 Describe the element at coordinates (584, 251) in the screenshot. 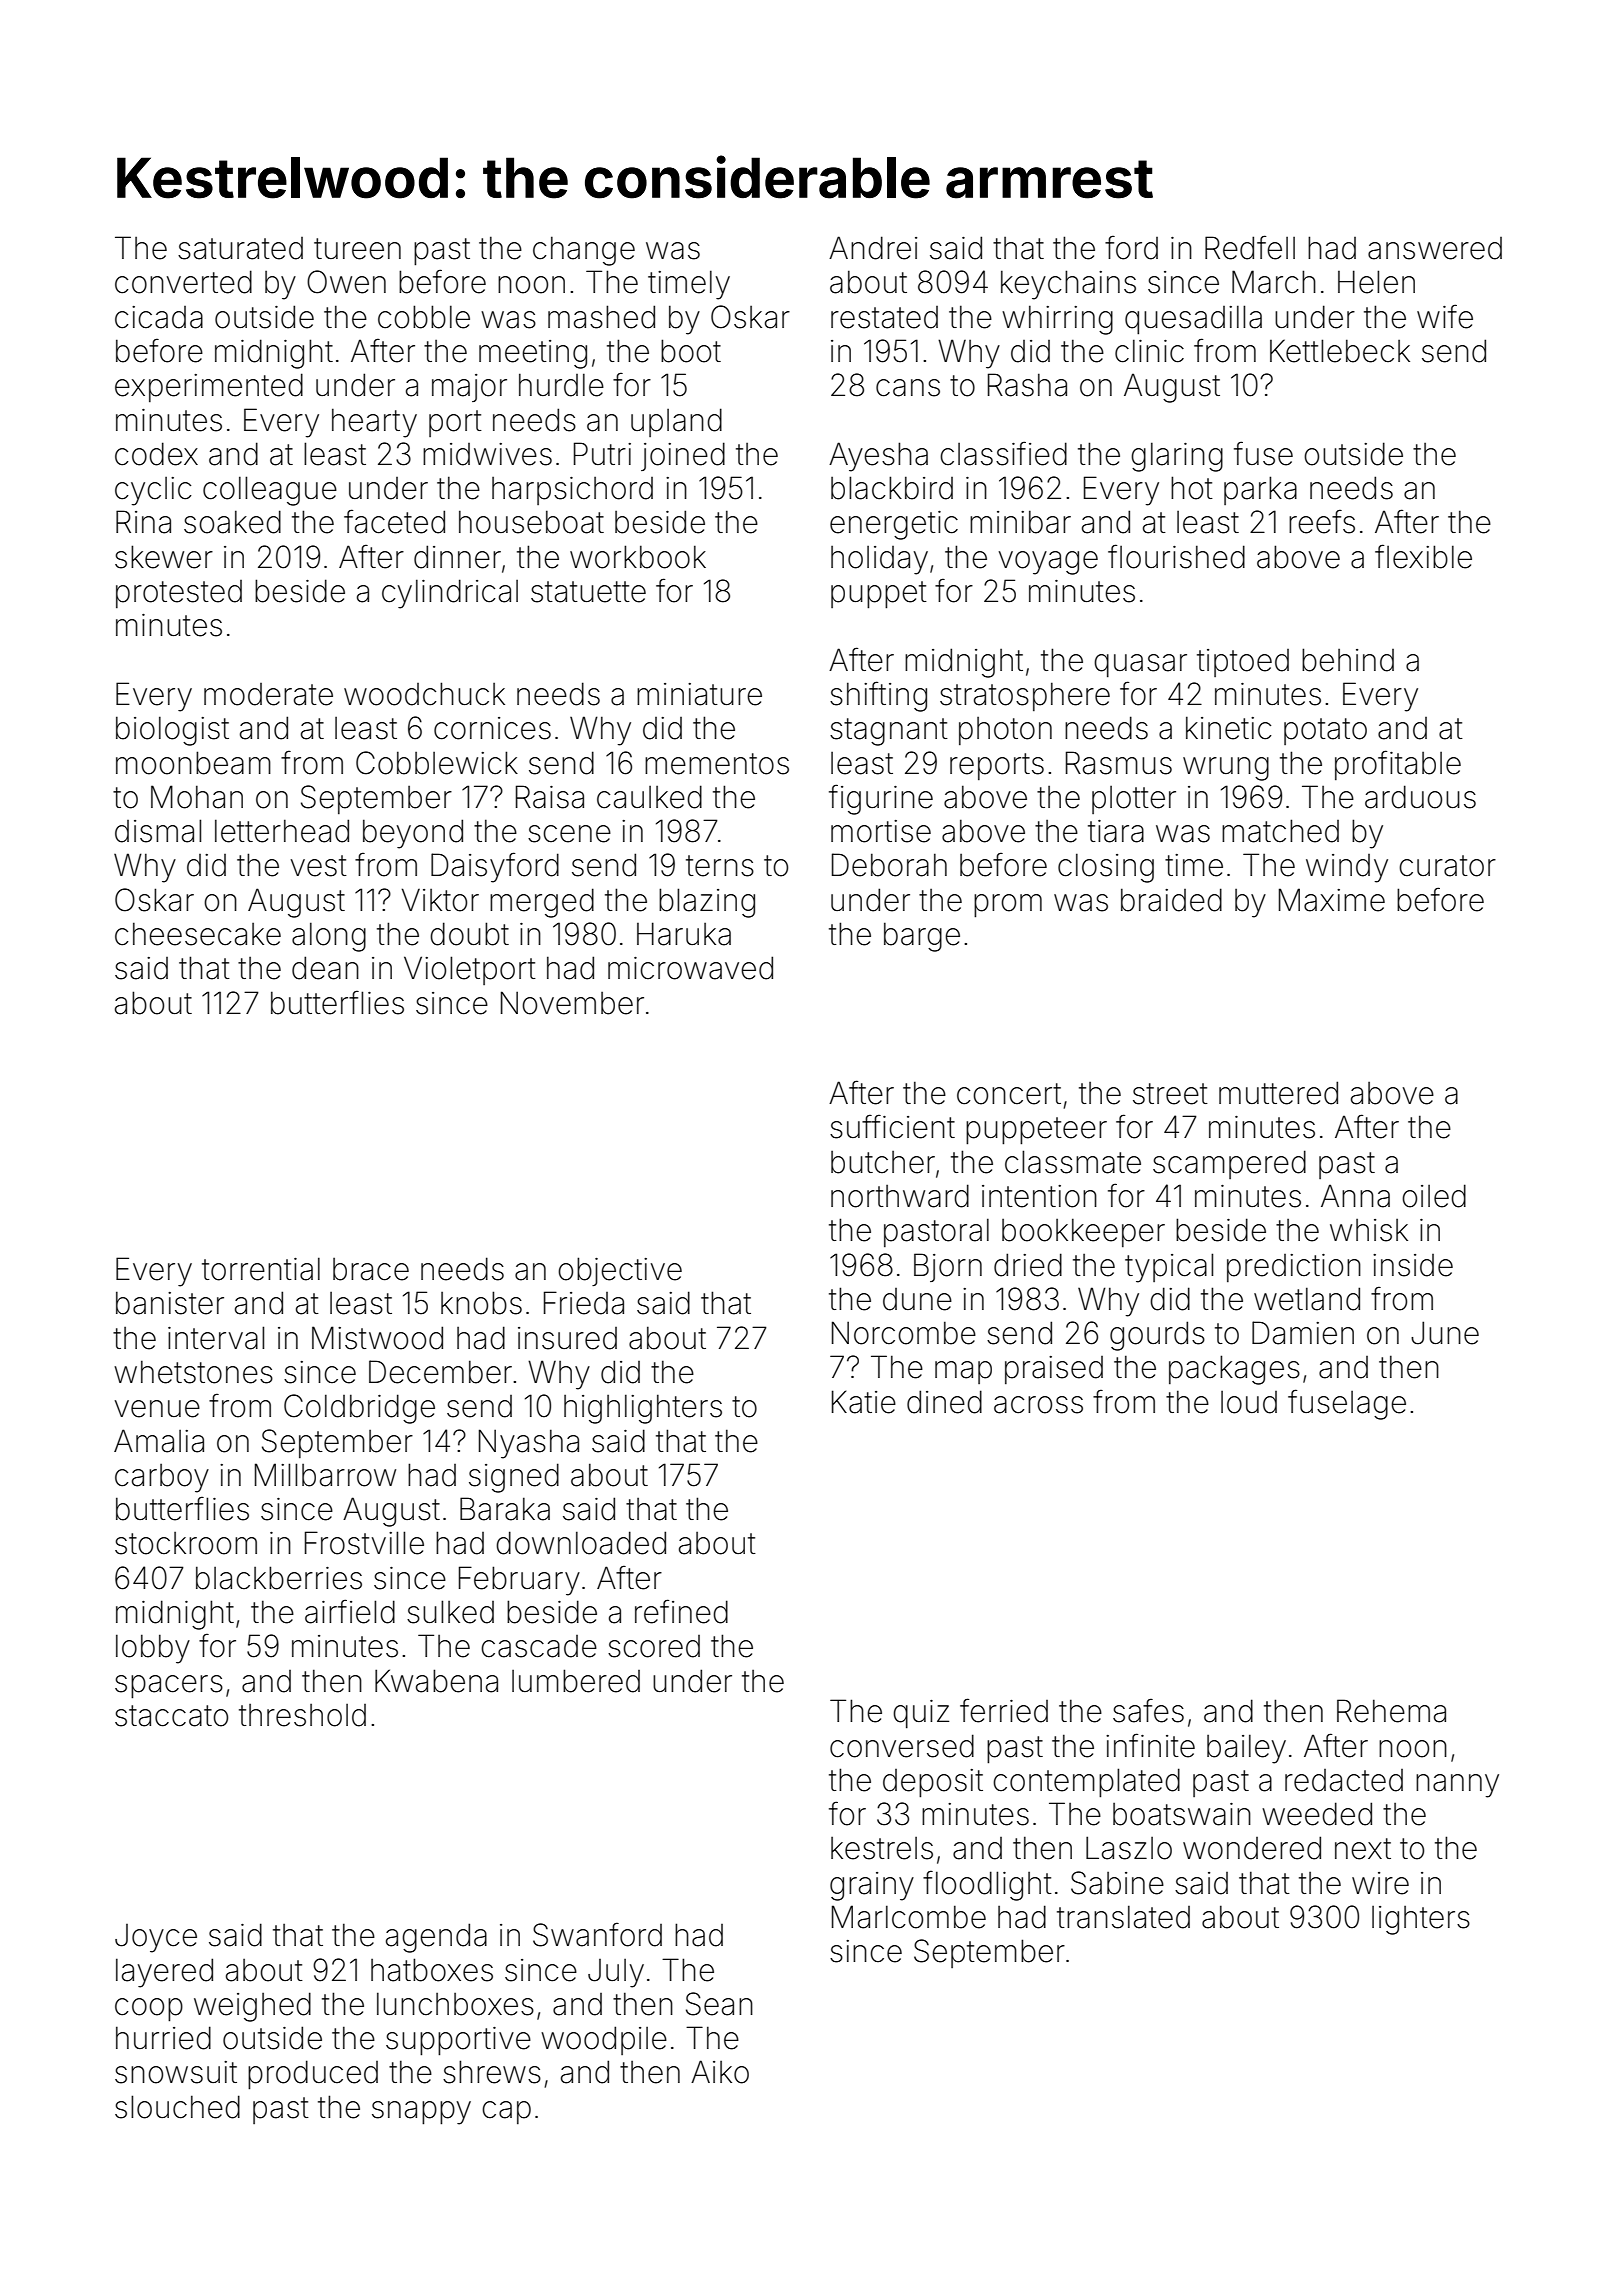

I see `change` at that location.
